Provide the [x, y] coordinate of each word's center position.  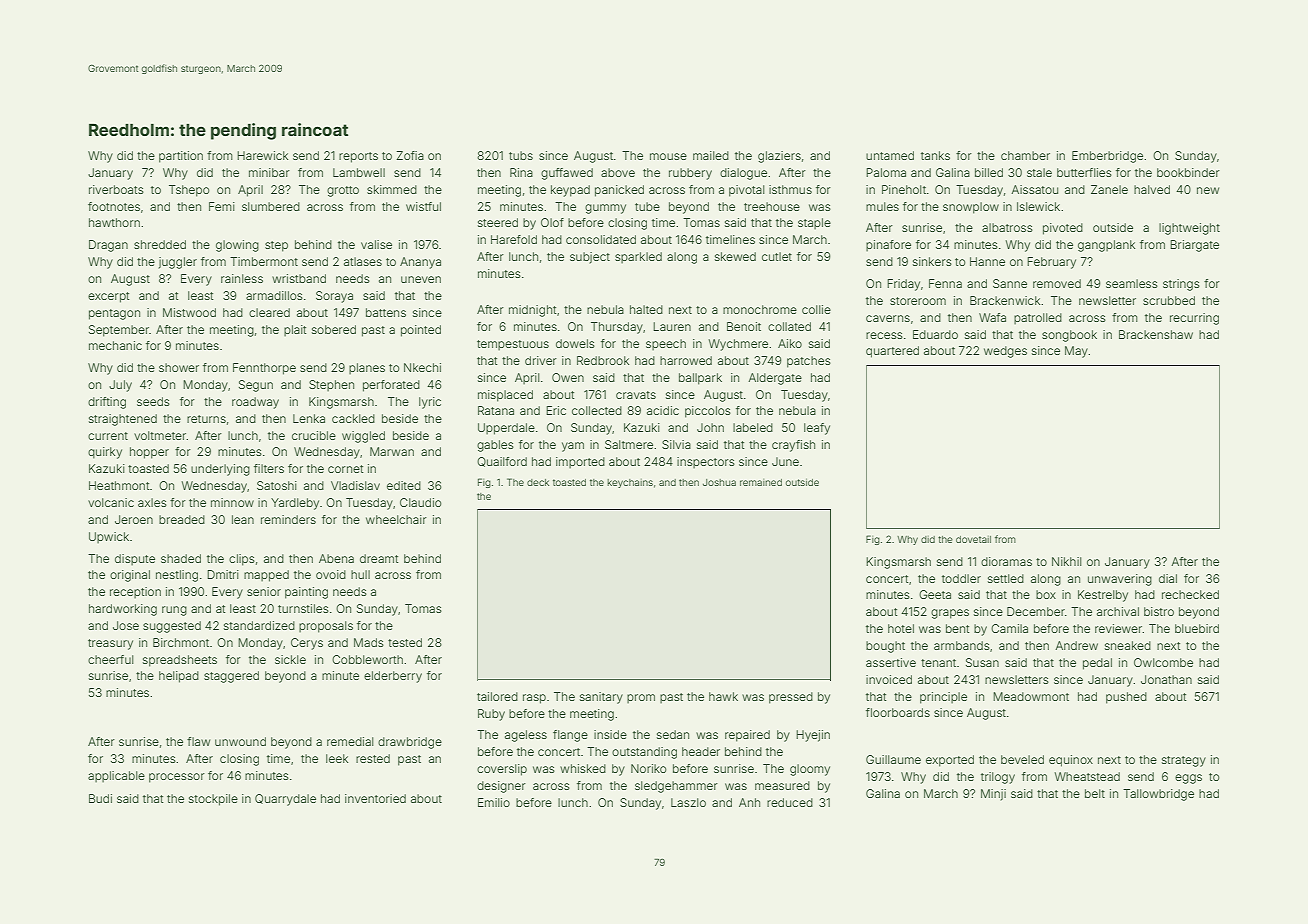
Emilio [494, 802]
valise [376, 244]
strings [1181, 285]
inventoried [375, 798]
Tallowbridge [1158, 795]
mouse [668, 156]
